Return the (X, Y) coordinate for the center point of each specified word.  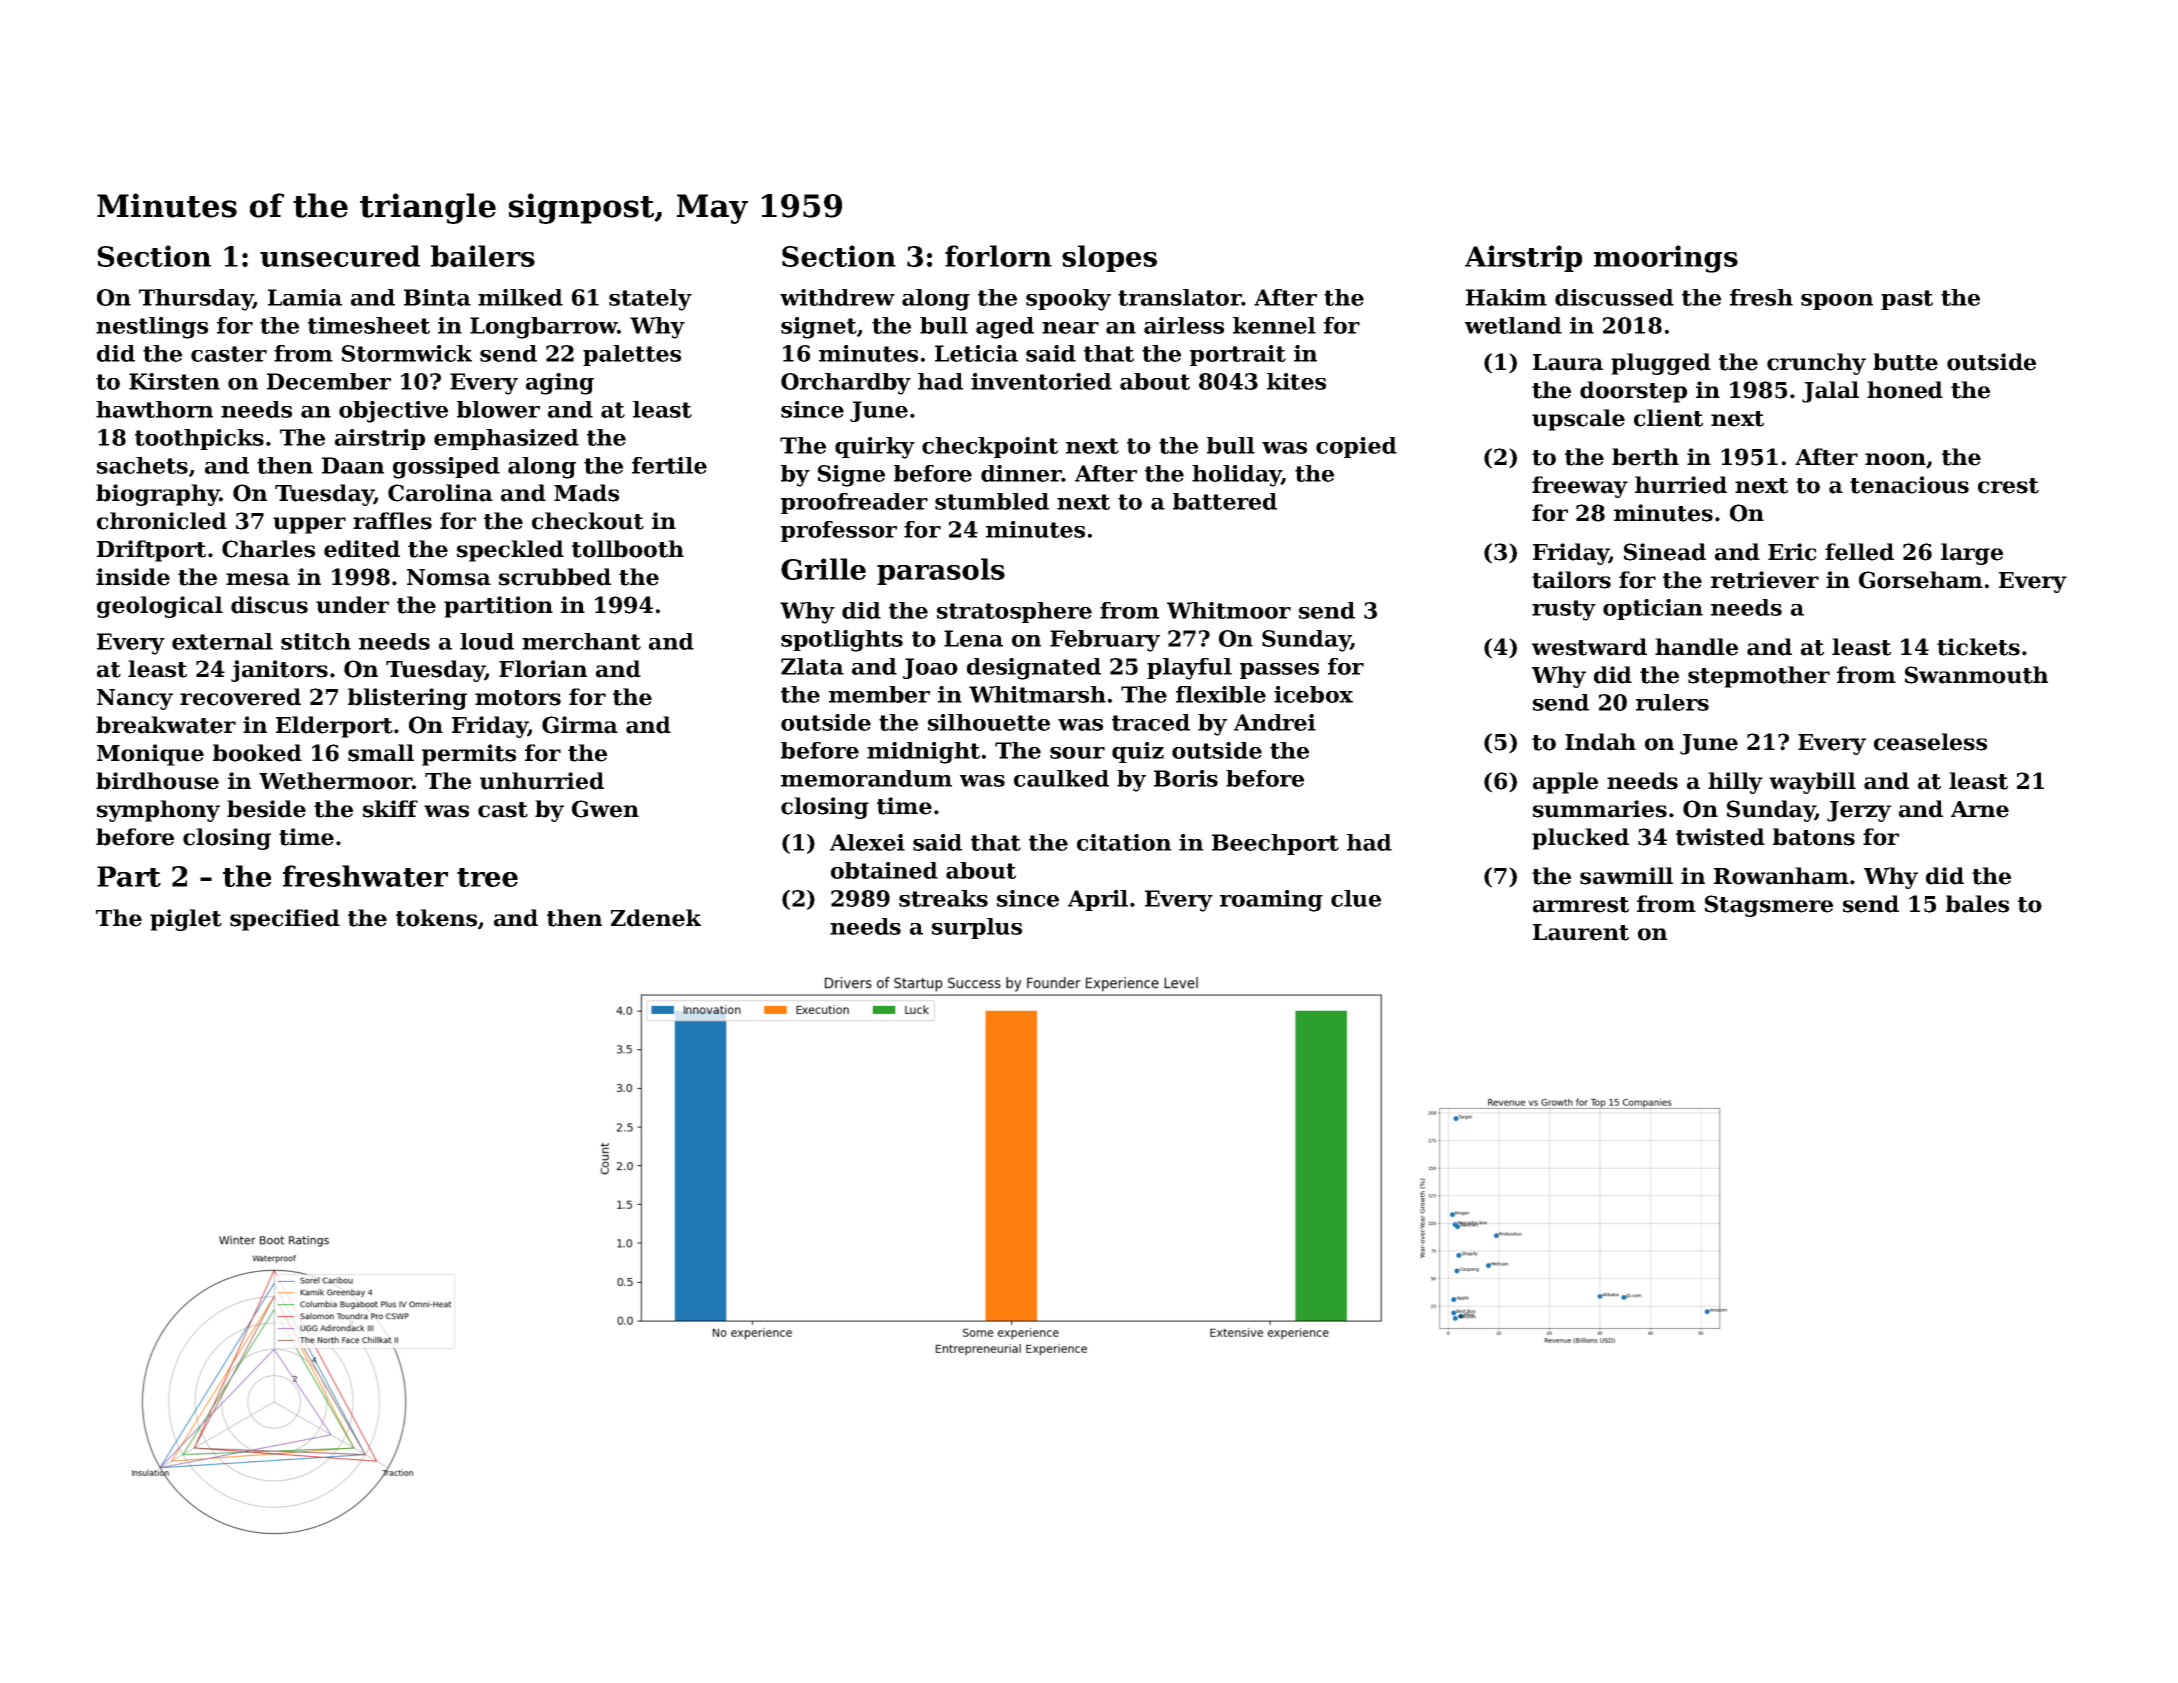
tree (487, 877)
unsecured (340, 256)
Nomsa (449, 577)
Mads (586, 493)
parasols (941, 571)
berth (1645, 457)
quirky (875, 448)
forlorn (998, 256)
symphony (158, 811)
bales (1977, 904)
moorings (1666, 259)
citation (1124, 842)
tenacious (1909, 485)
